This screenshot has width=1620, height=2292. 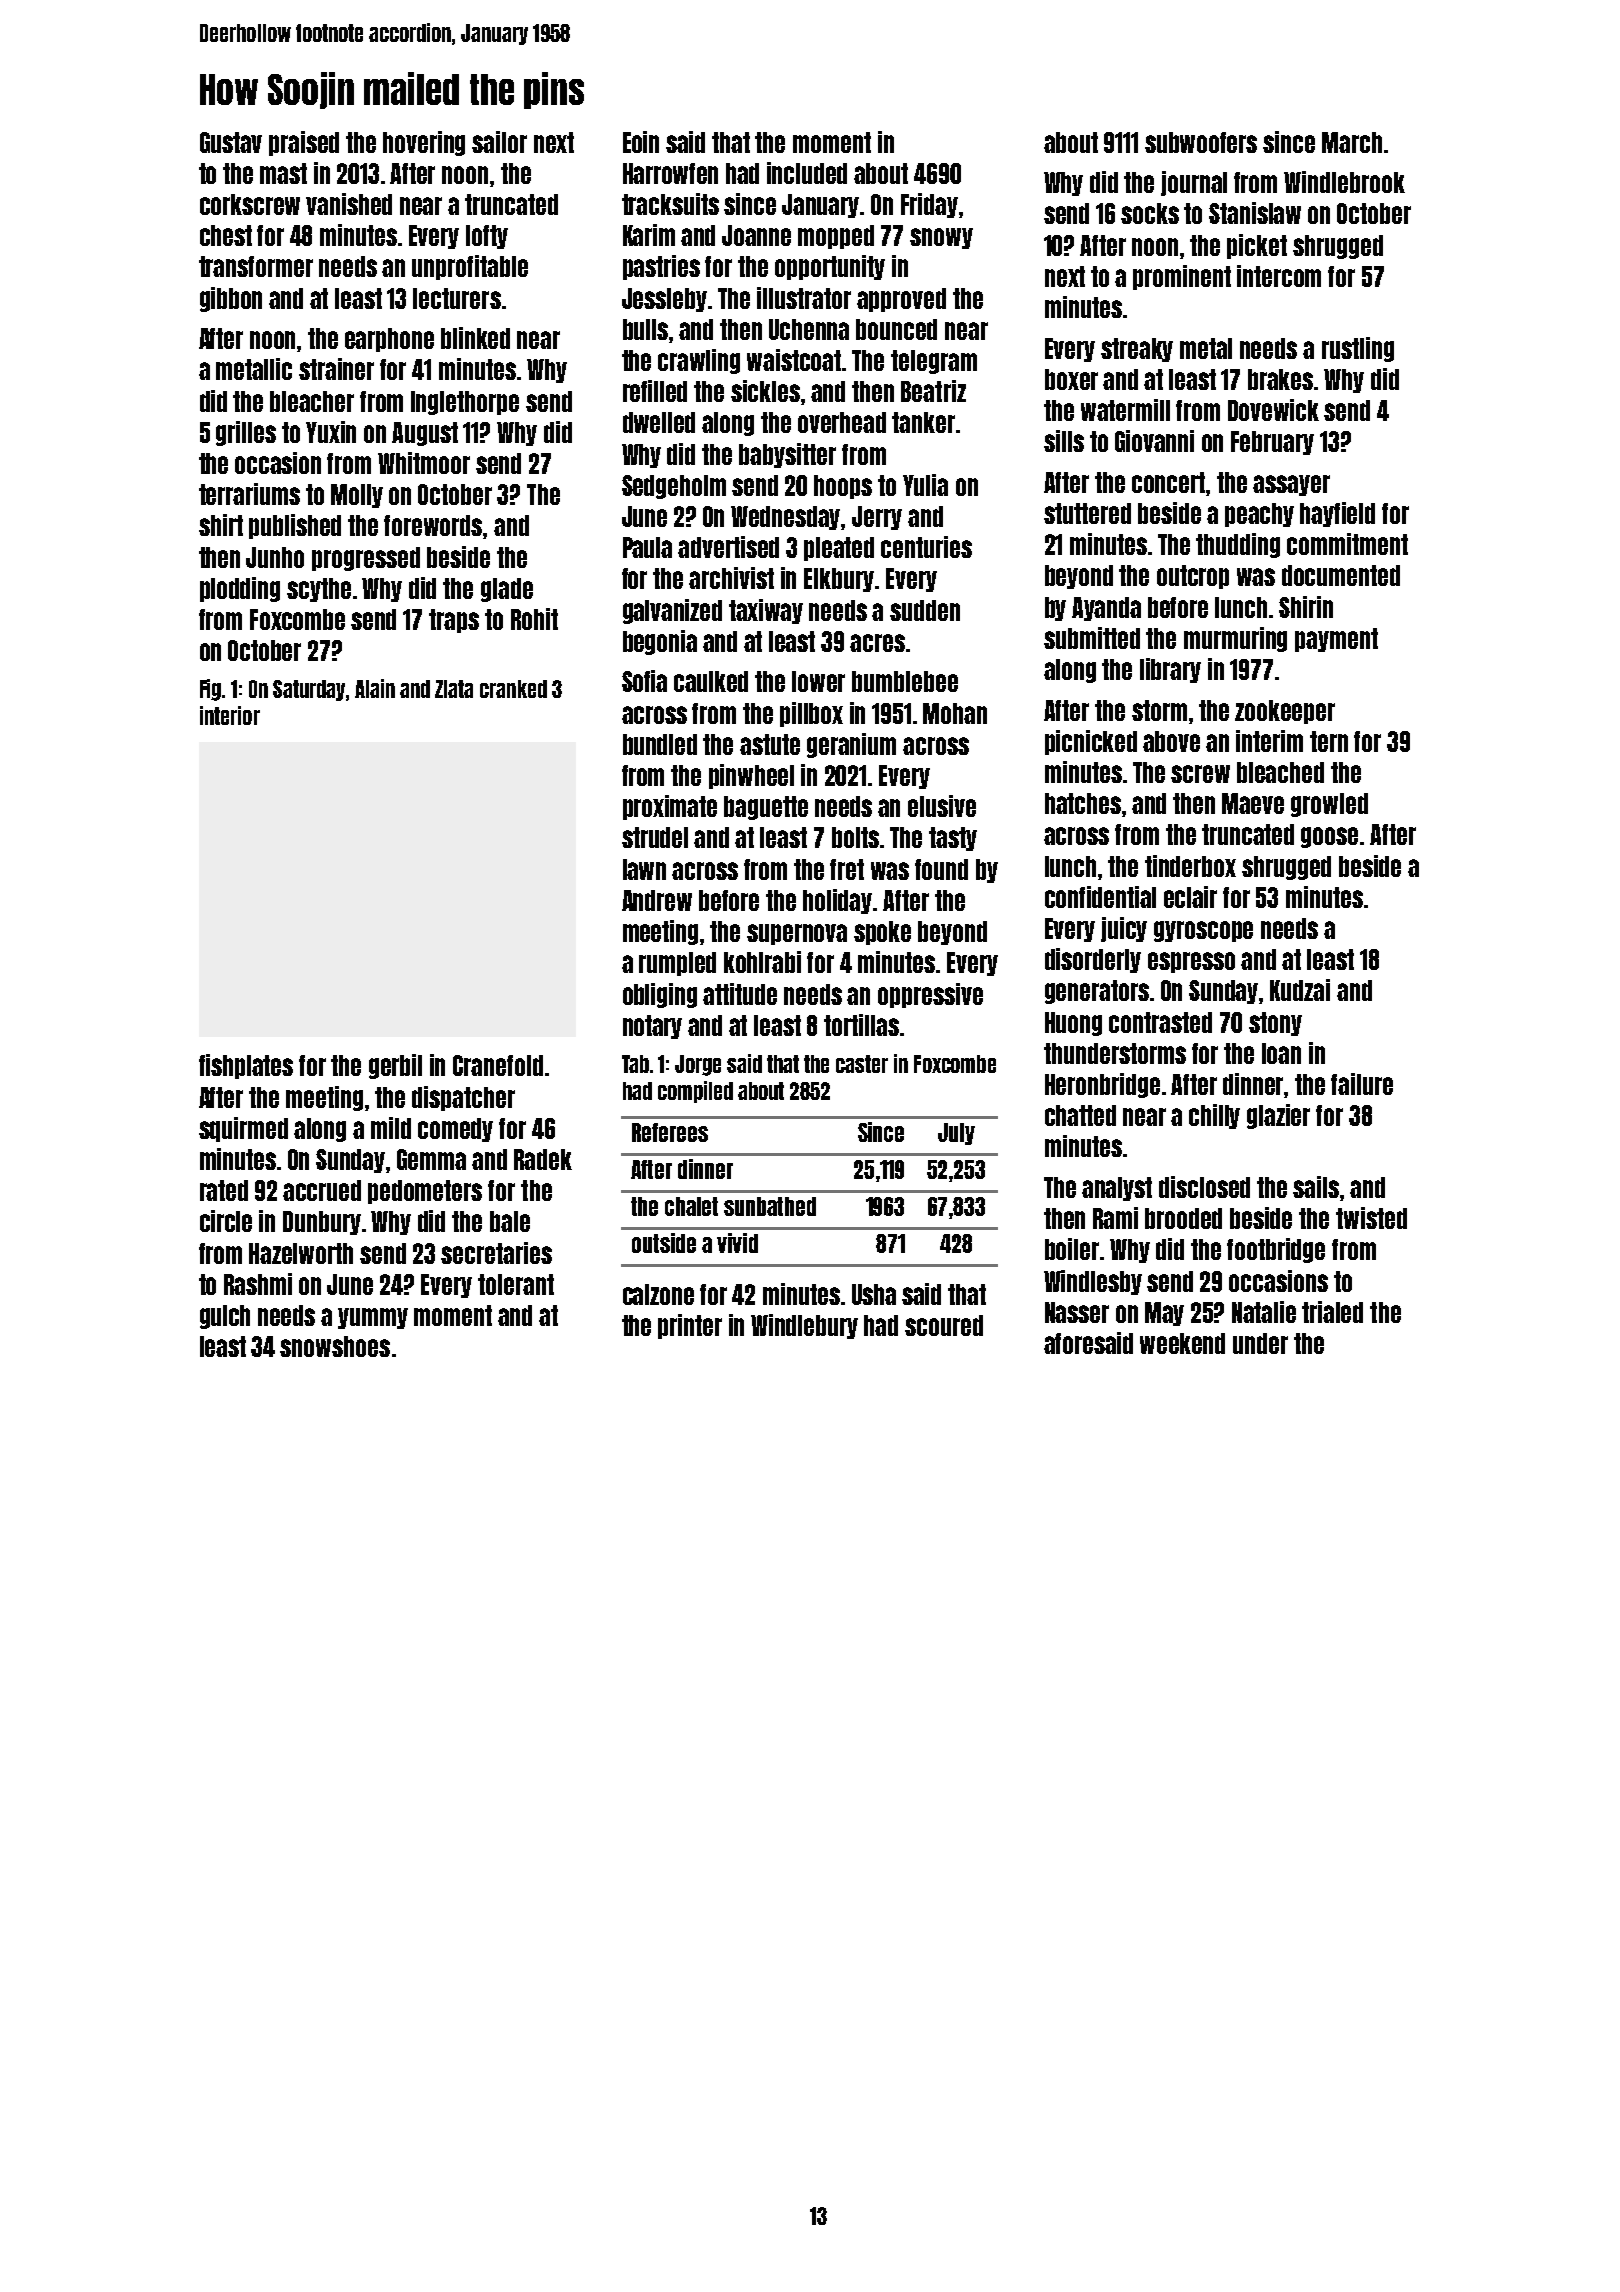 I want to click on hovering, so click(x=424, y=143).
